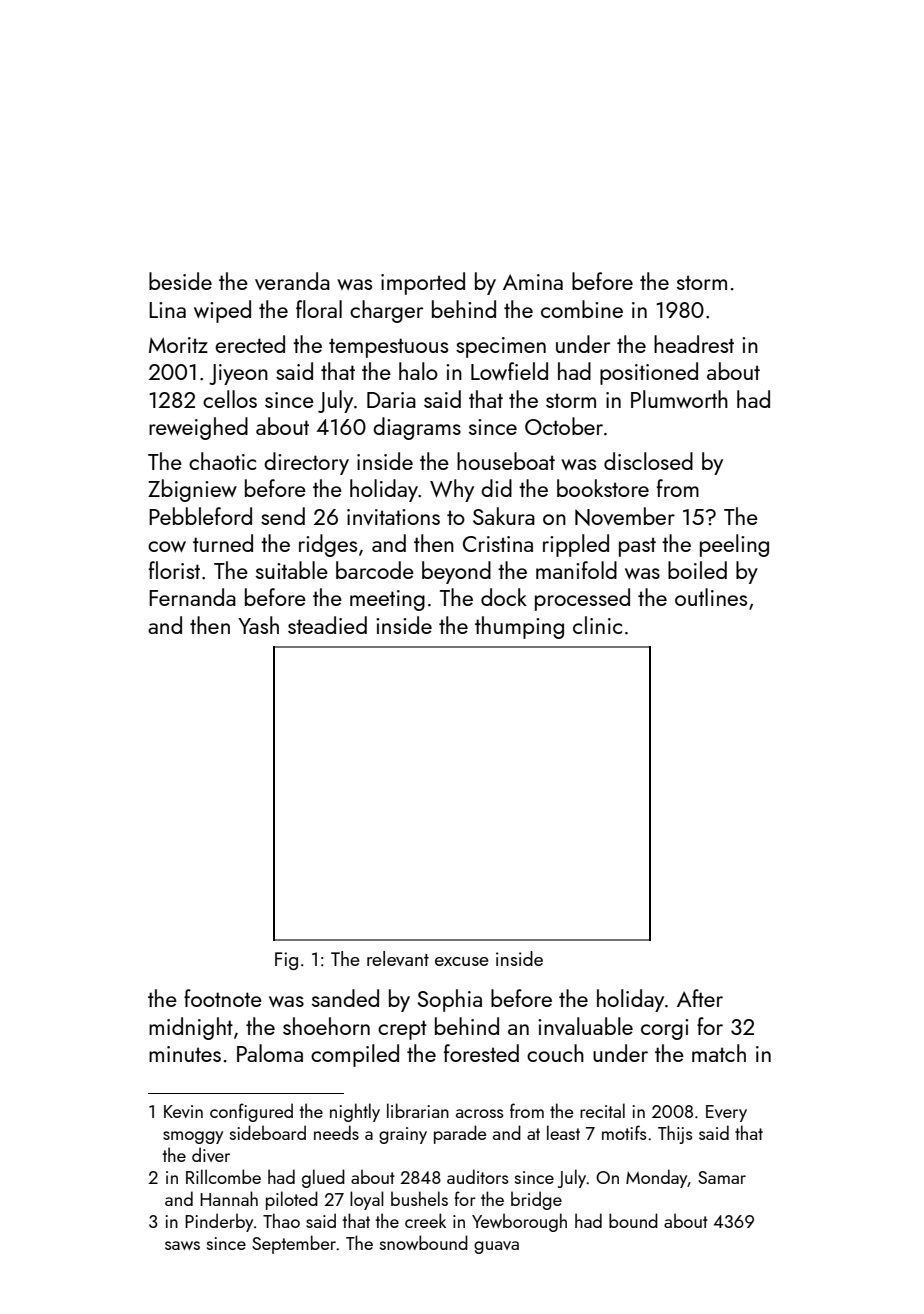 The width and height of the page is (924, 1314). What do you see at coordinates (191, 1028) in the page?
I see `midnight` at bounding box center [191, 1028].
